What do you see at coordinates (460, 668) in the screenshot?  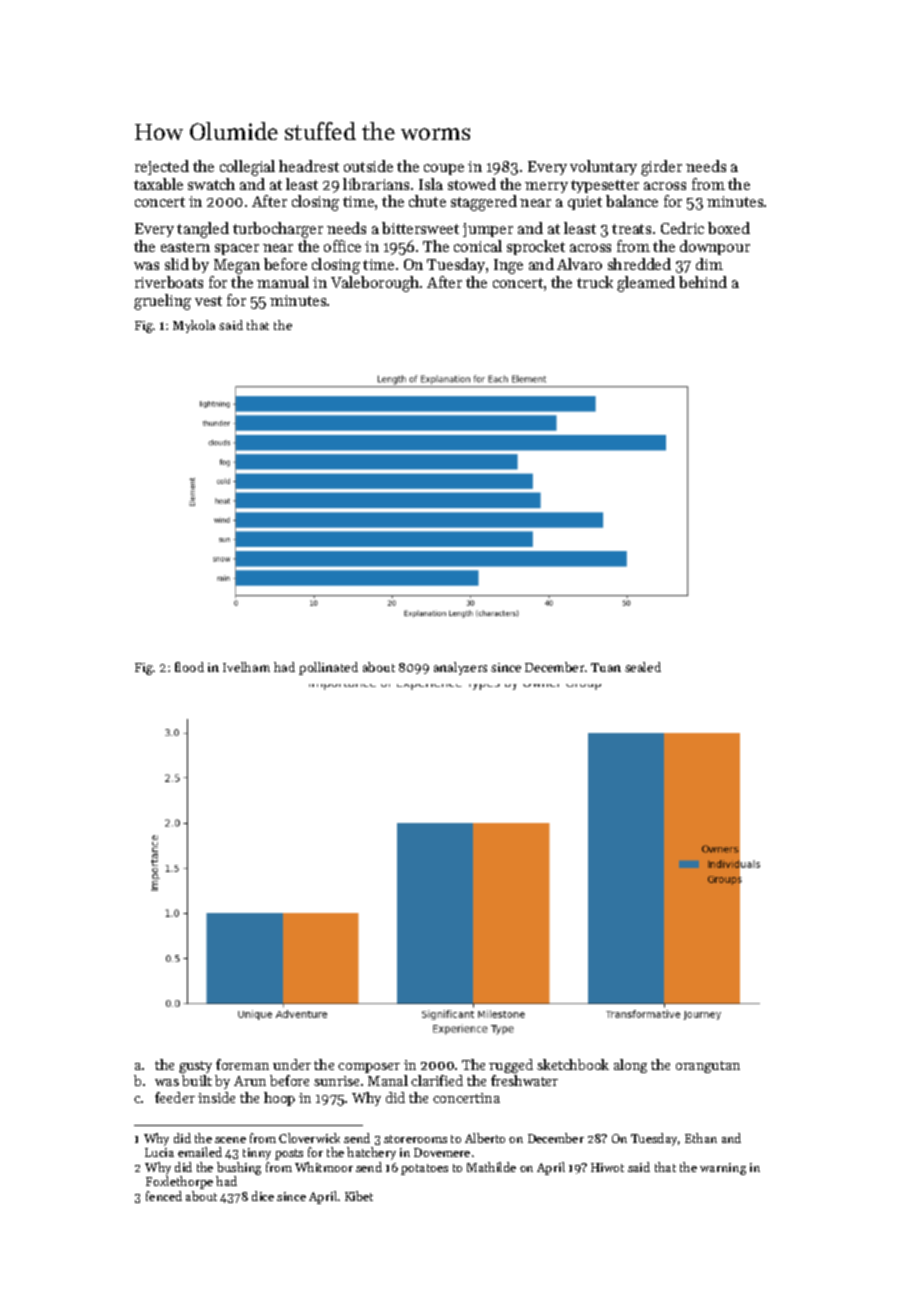 I see `analyzers` at bounding box center [460, 668].
